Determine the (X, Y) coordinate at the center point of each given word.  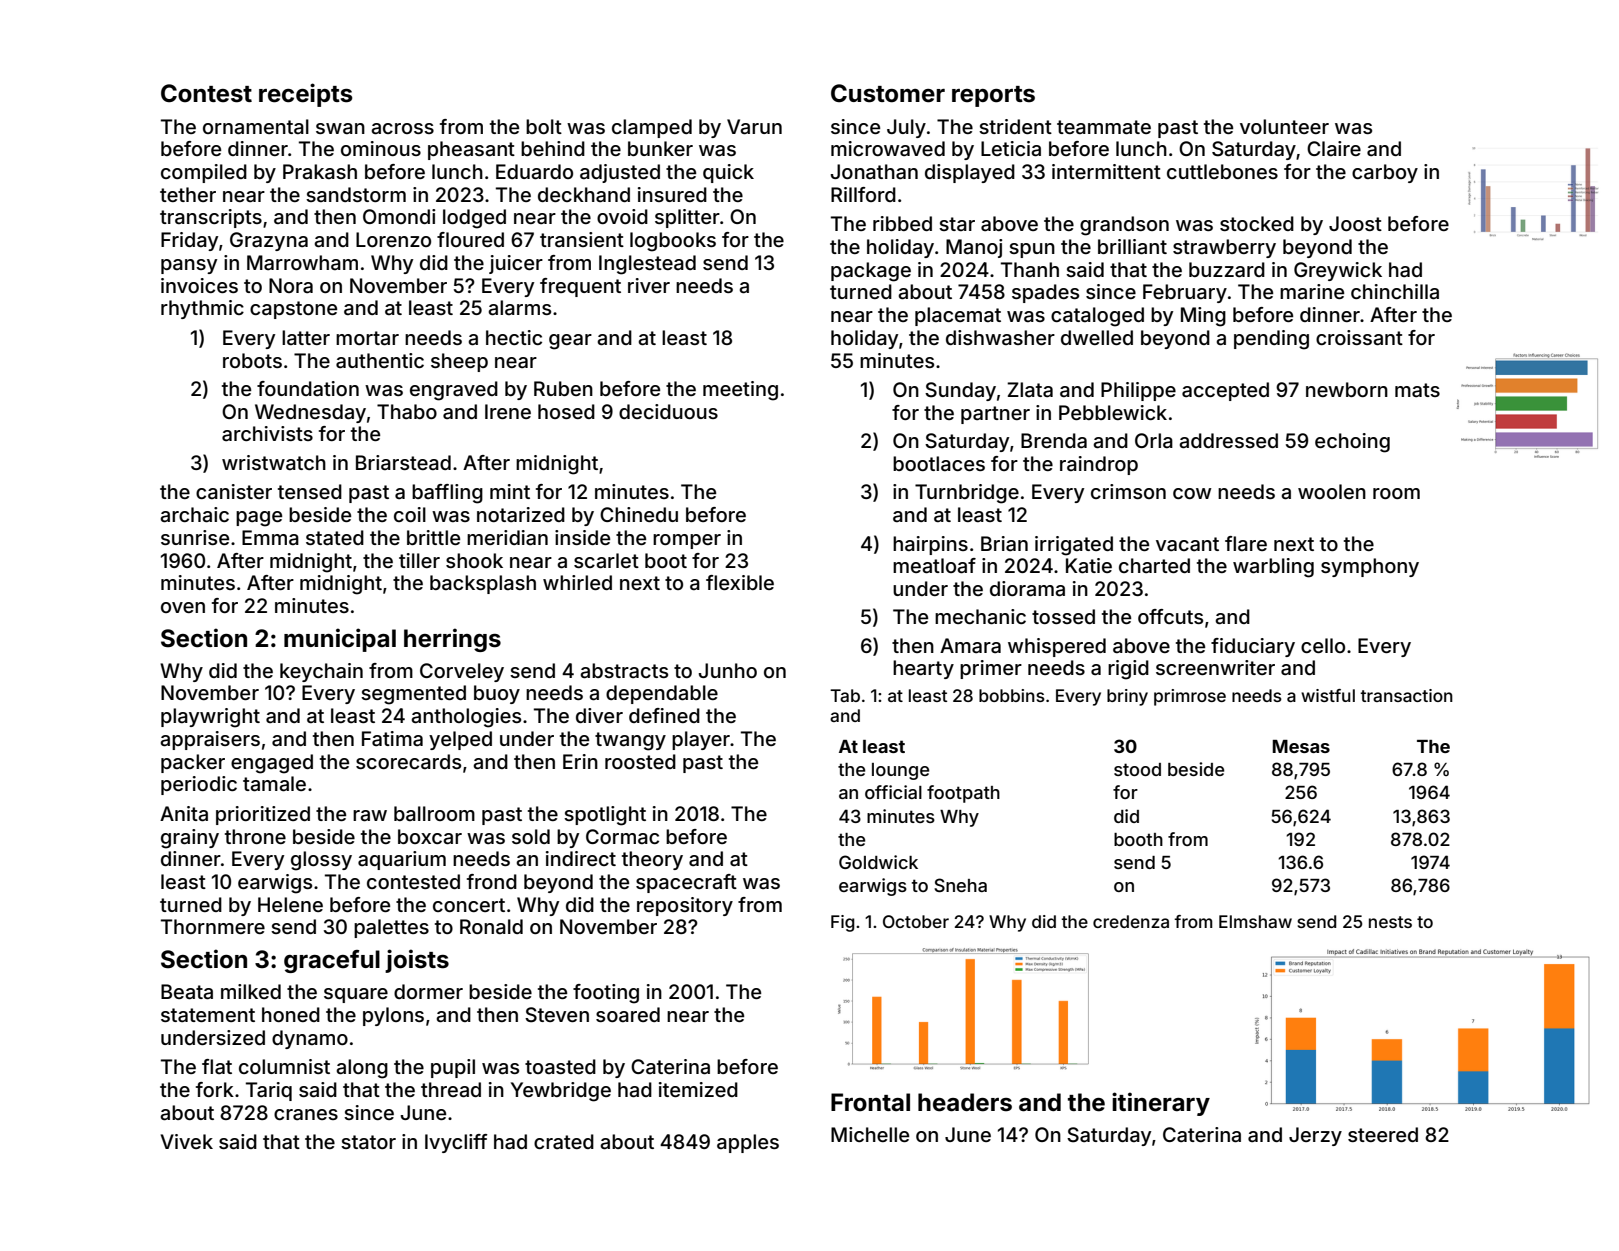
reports (993, 96)
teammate (1104, 127)
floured (470, 239)
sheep (459, 362)
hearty (923, 669)
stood (1137, 769)
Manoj (974, 248)
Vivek (187, 1141)
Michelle (870, 1134)
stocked (1257, 223)
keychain (321, 672)
